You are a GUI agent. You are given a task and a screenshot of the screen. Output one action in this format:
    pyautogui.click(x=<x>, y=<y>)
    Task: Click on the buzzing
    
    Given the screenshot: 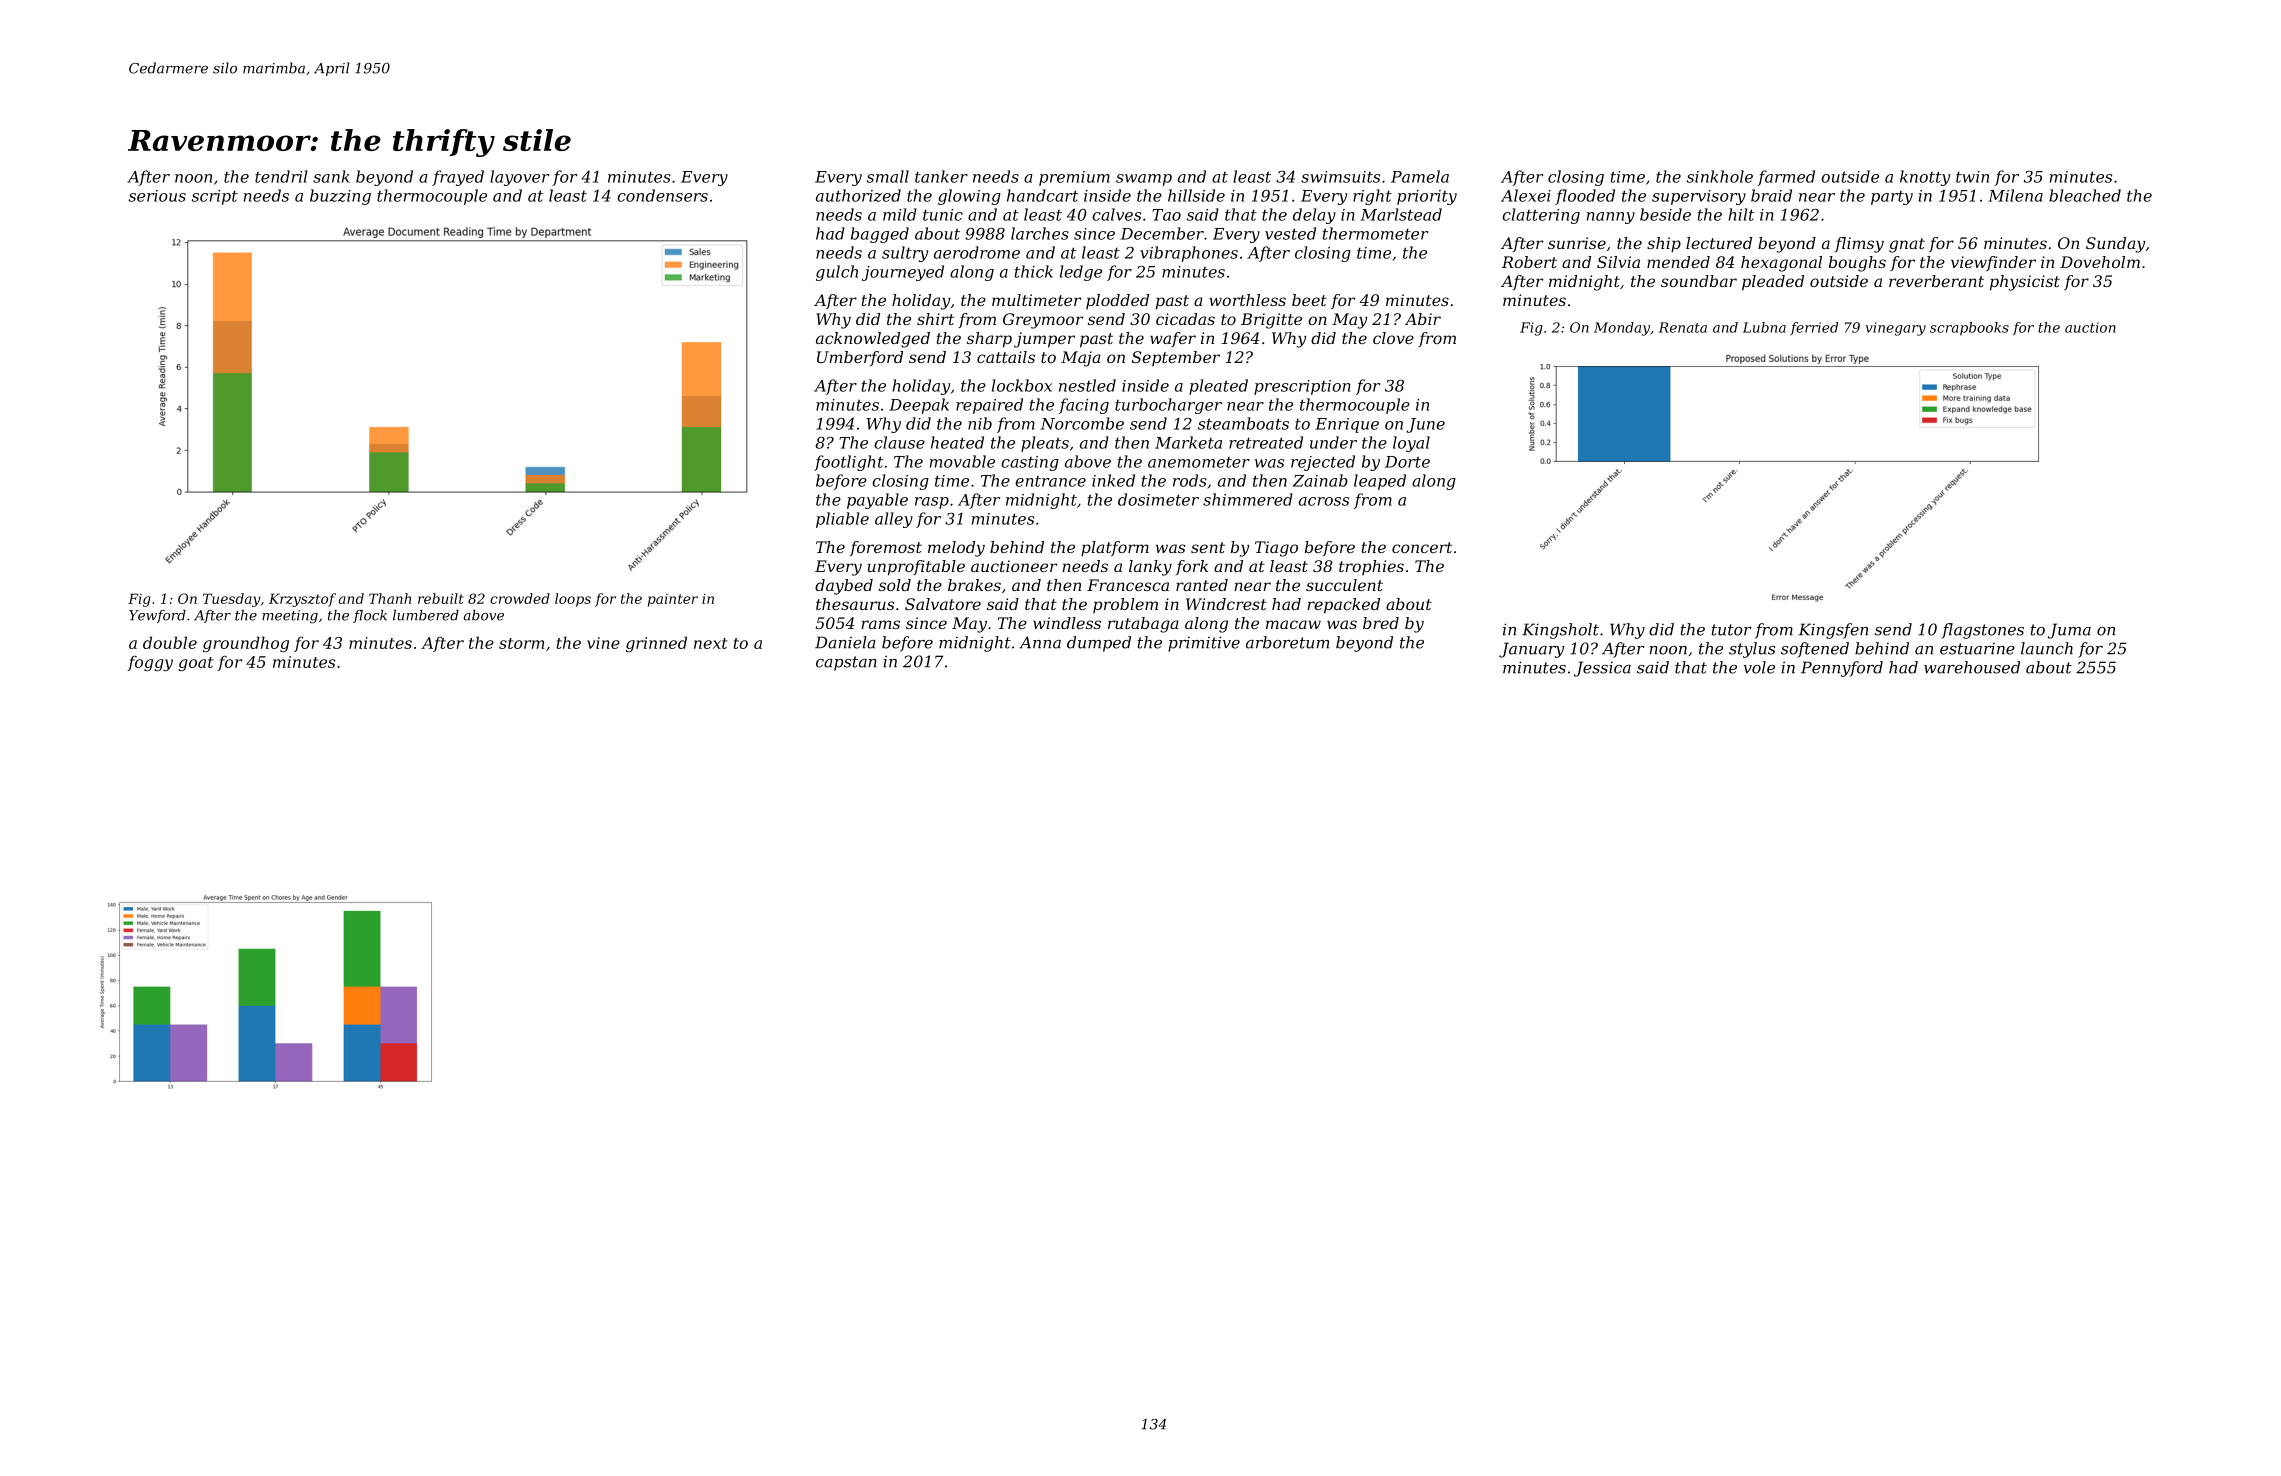 What is the action you would take?
    pyautogui.click(x=340, y=197)
